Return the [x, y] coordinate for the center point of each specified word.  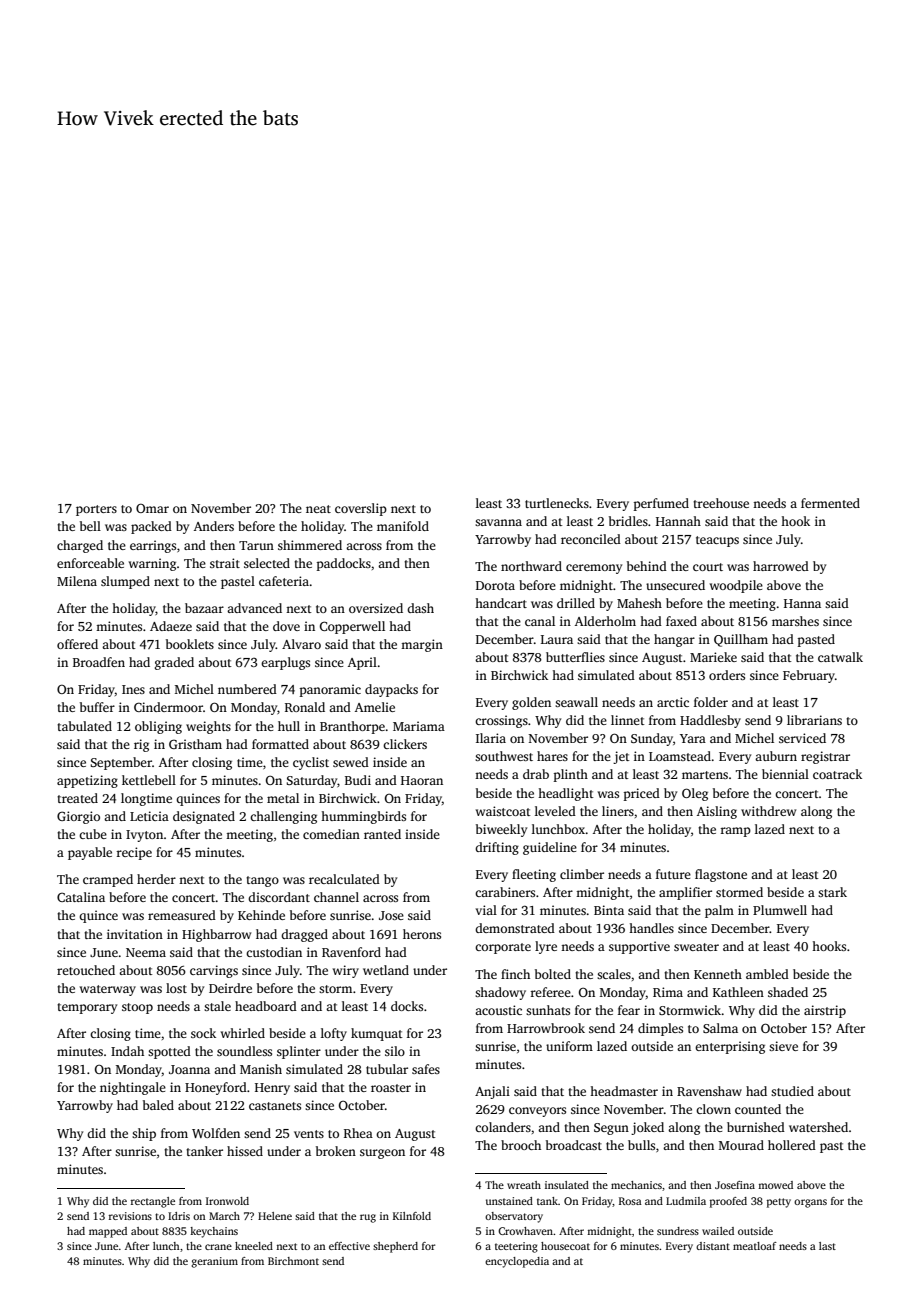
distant [713, 1246]
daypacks [391, 690]
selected [267, 563]
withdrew [768, 811]
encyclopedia [517, 1262]
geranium [214, 1262]
